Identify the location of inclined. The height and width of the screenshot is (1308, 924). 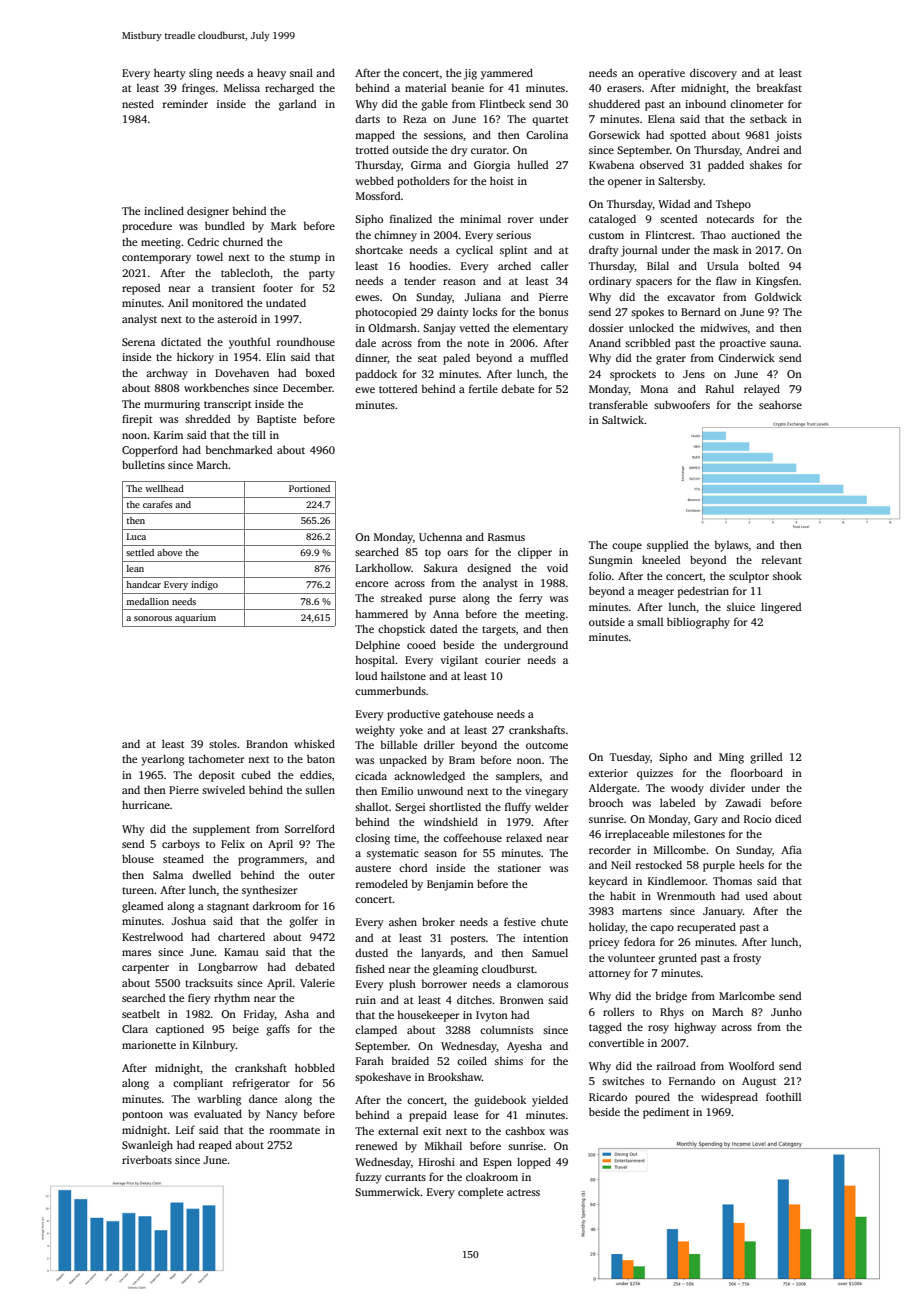
(164, 210).
